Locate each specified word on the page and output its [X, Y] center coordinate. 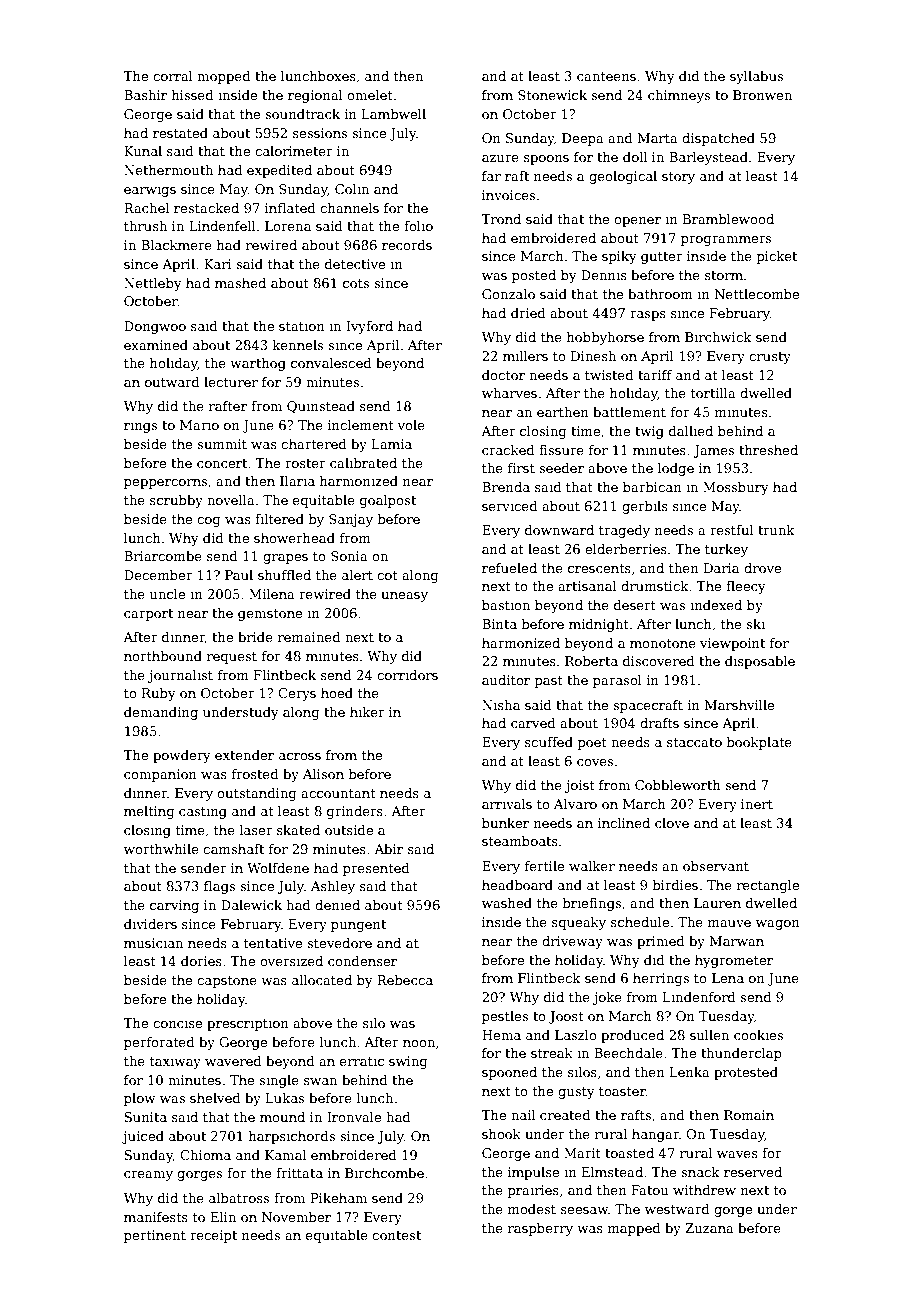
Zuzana [709, 1228]
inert [757, 804]
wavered [233, 1061]
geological [623, 177]
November [296, 1217]
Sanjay [351, 520]
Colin [352, 189]
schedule [640, 922]
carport [148, 615]
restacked [206, 208]
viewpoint [732, 644]
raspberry [540, 1229]
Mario [199, 425]
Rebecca [405, 980]
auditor [506, 680]
